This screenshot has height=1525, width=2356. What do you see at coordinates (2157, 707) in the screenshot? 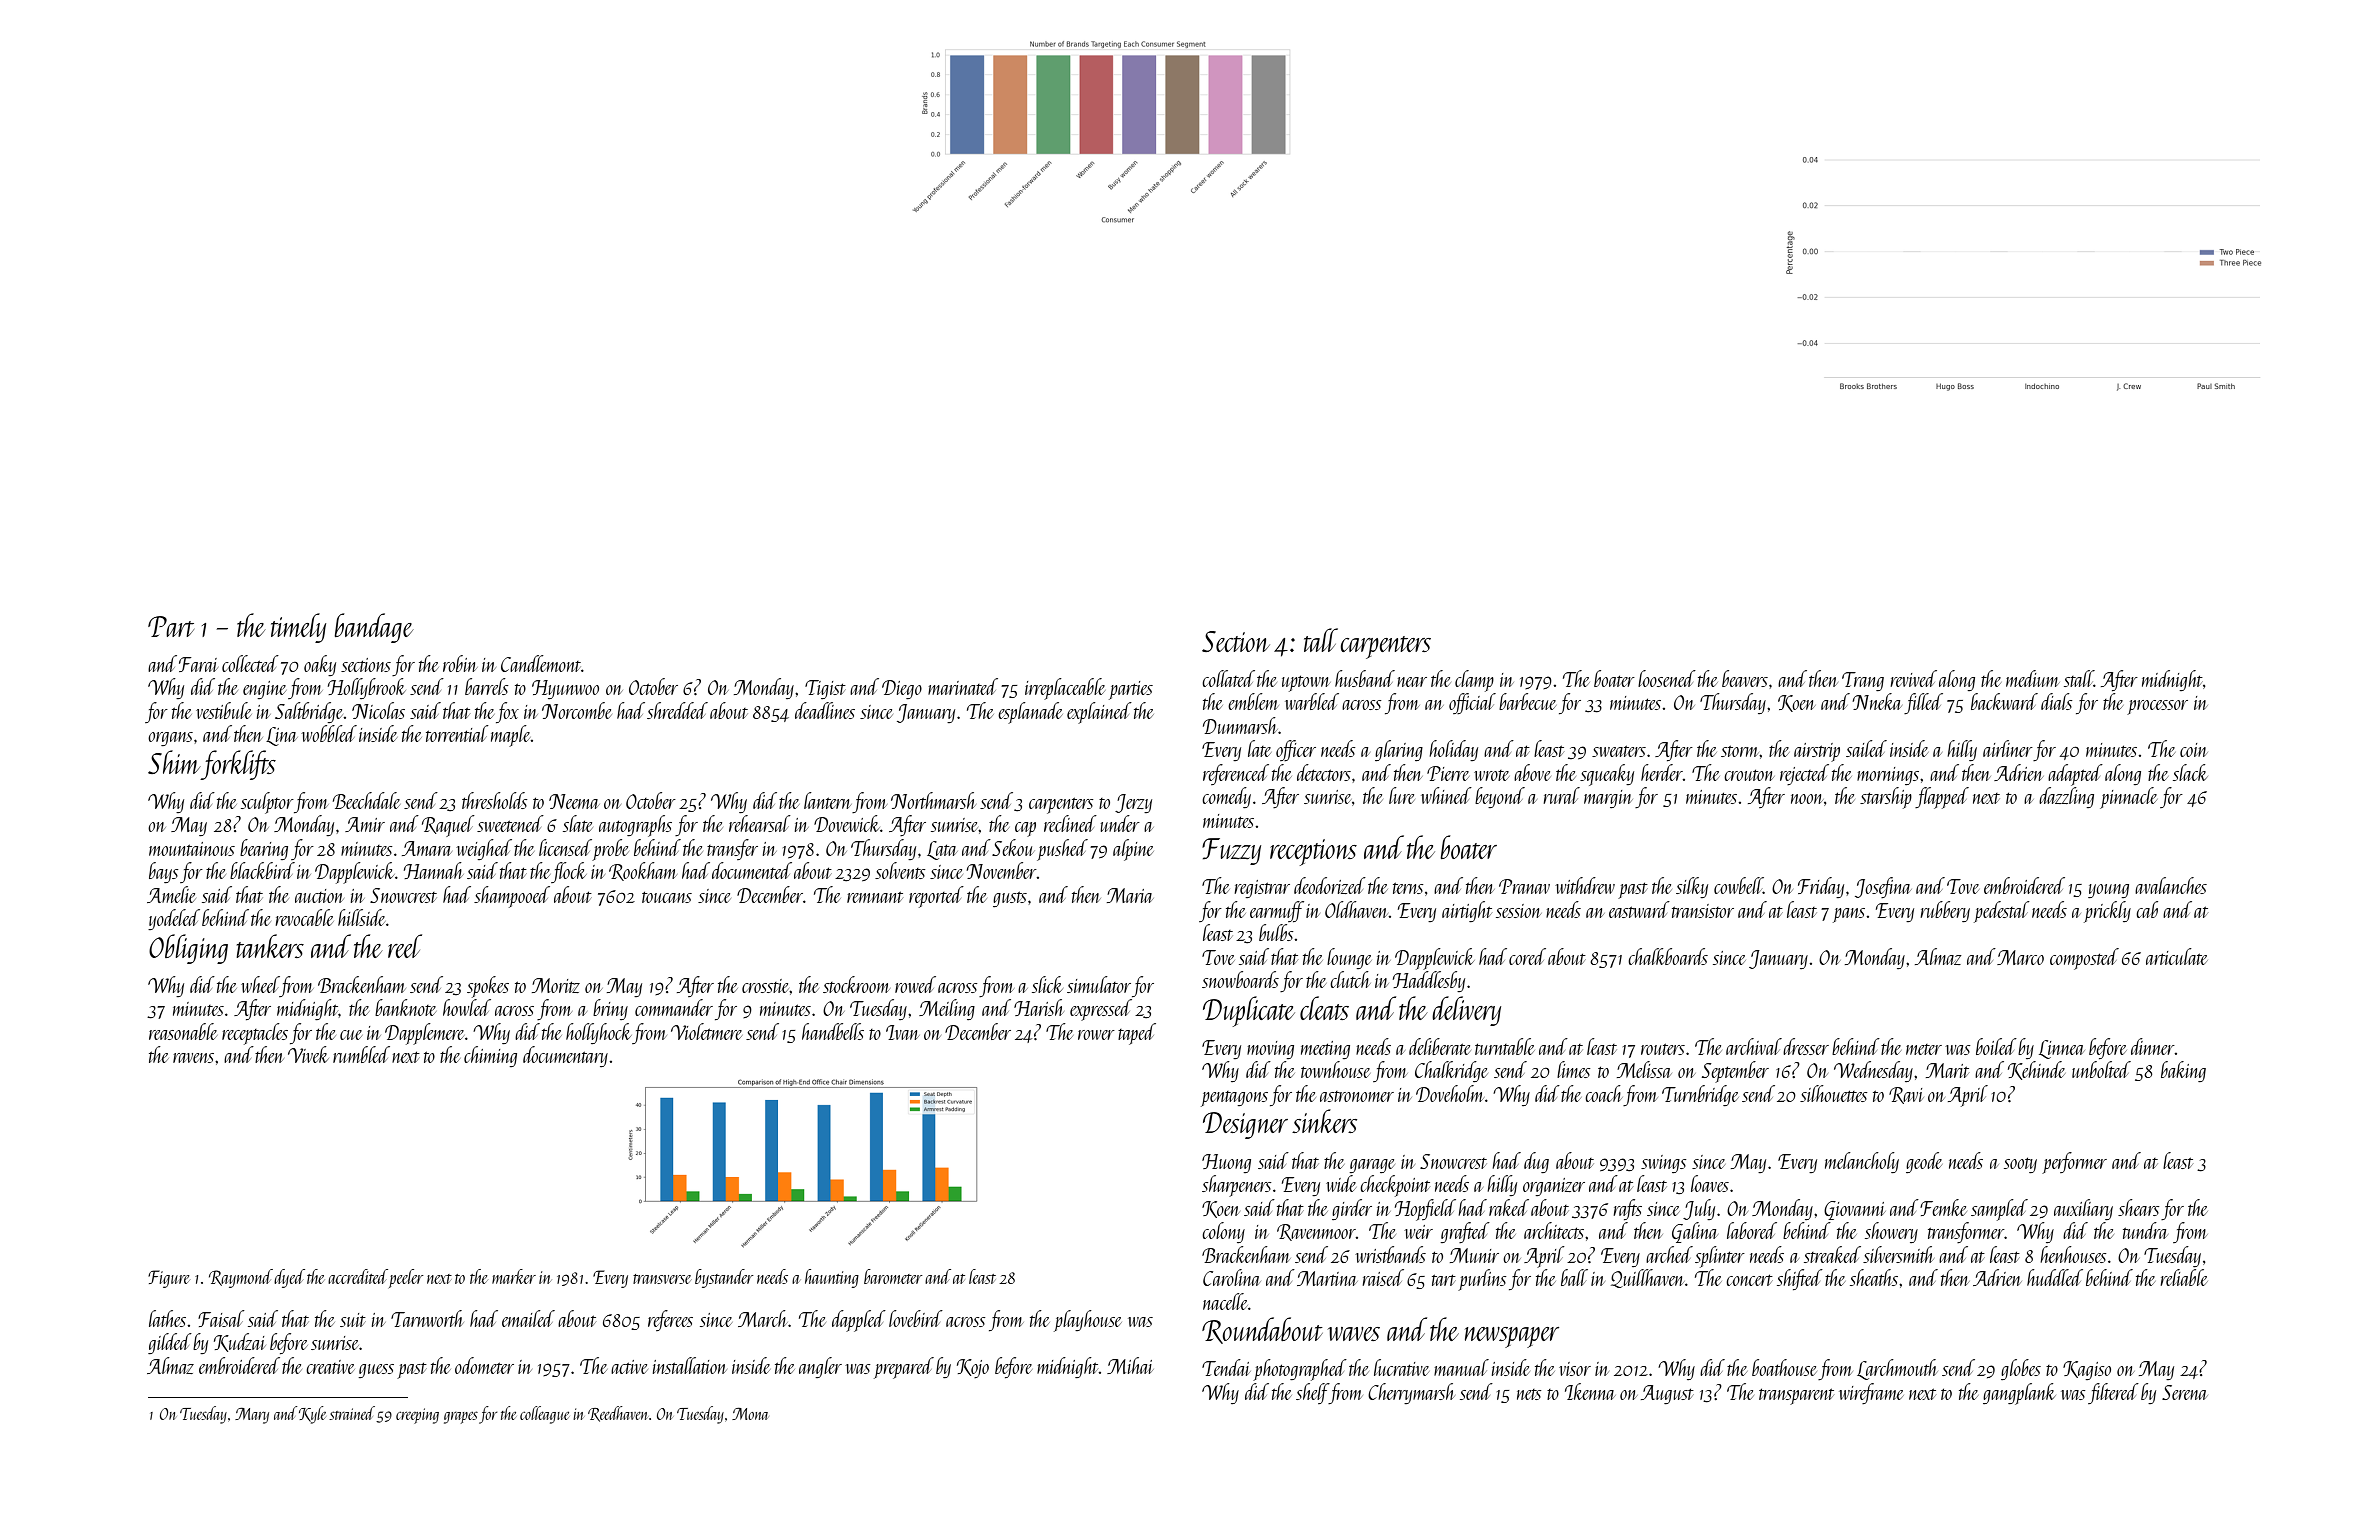
I see `processor` at bounding box center [2157, 707].
